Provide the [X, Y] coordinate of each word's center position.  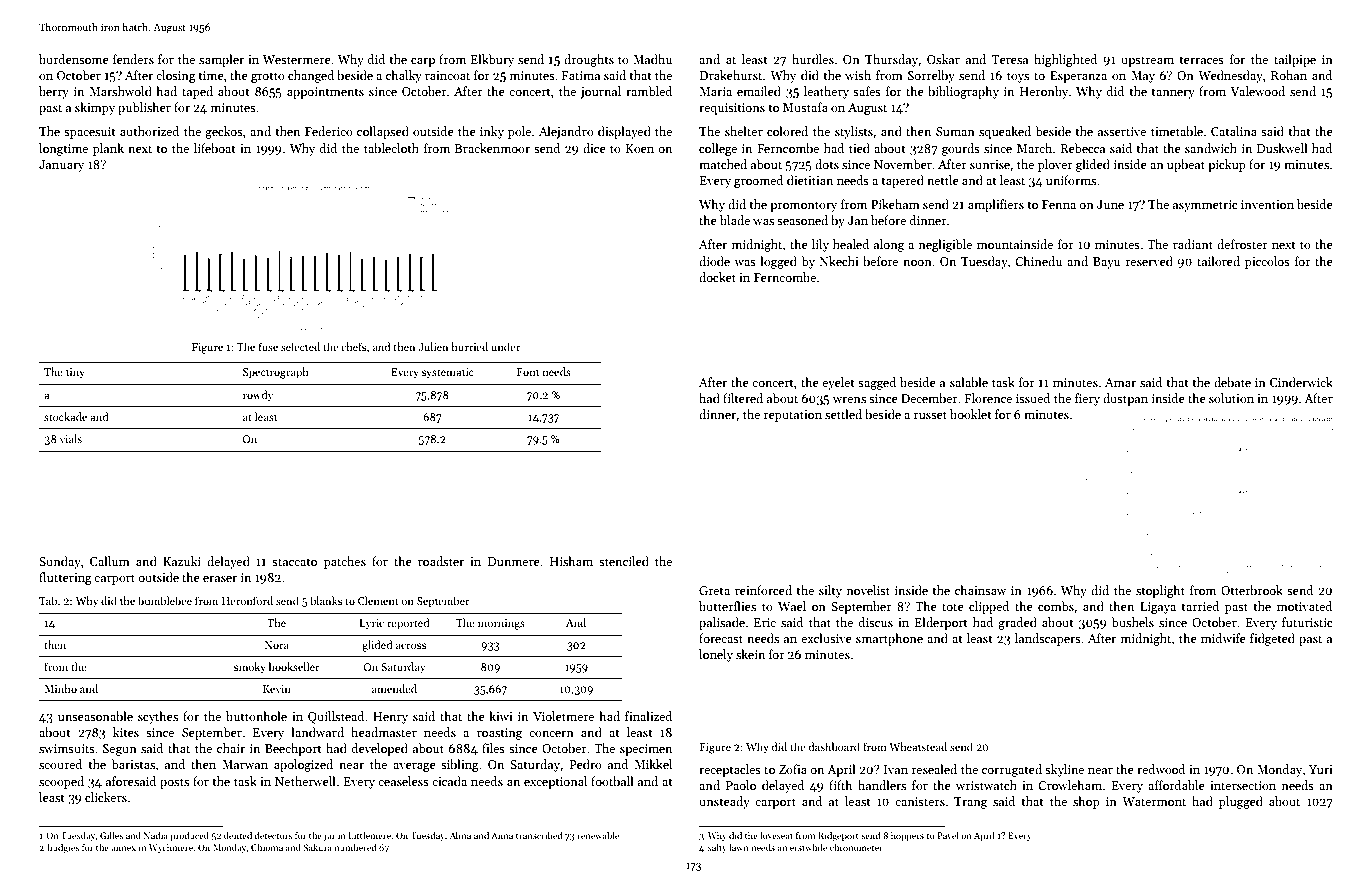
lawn [739, 847]
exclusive [826, 638]
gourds [961, 149]
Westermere [297, 59]
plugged [1241, 802]
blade [735, 220]
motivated [1304, 606]
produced [189, 836]
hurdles [813, 59]
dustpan [1125, 399]
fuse [268, 346]
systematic [448, 373]
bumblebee [165, 600]
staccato [294, 562]
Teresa [1010, 59]
